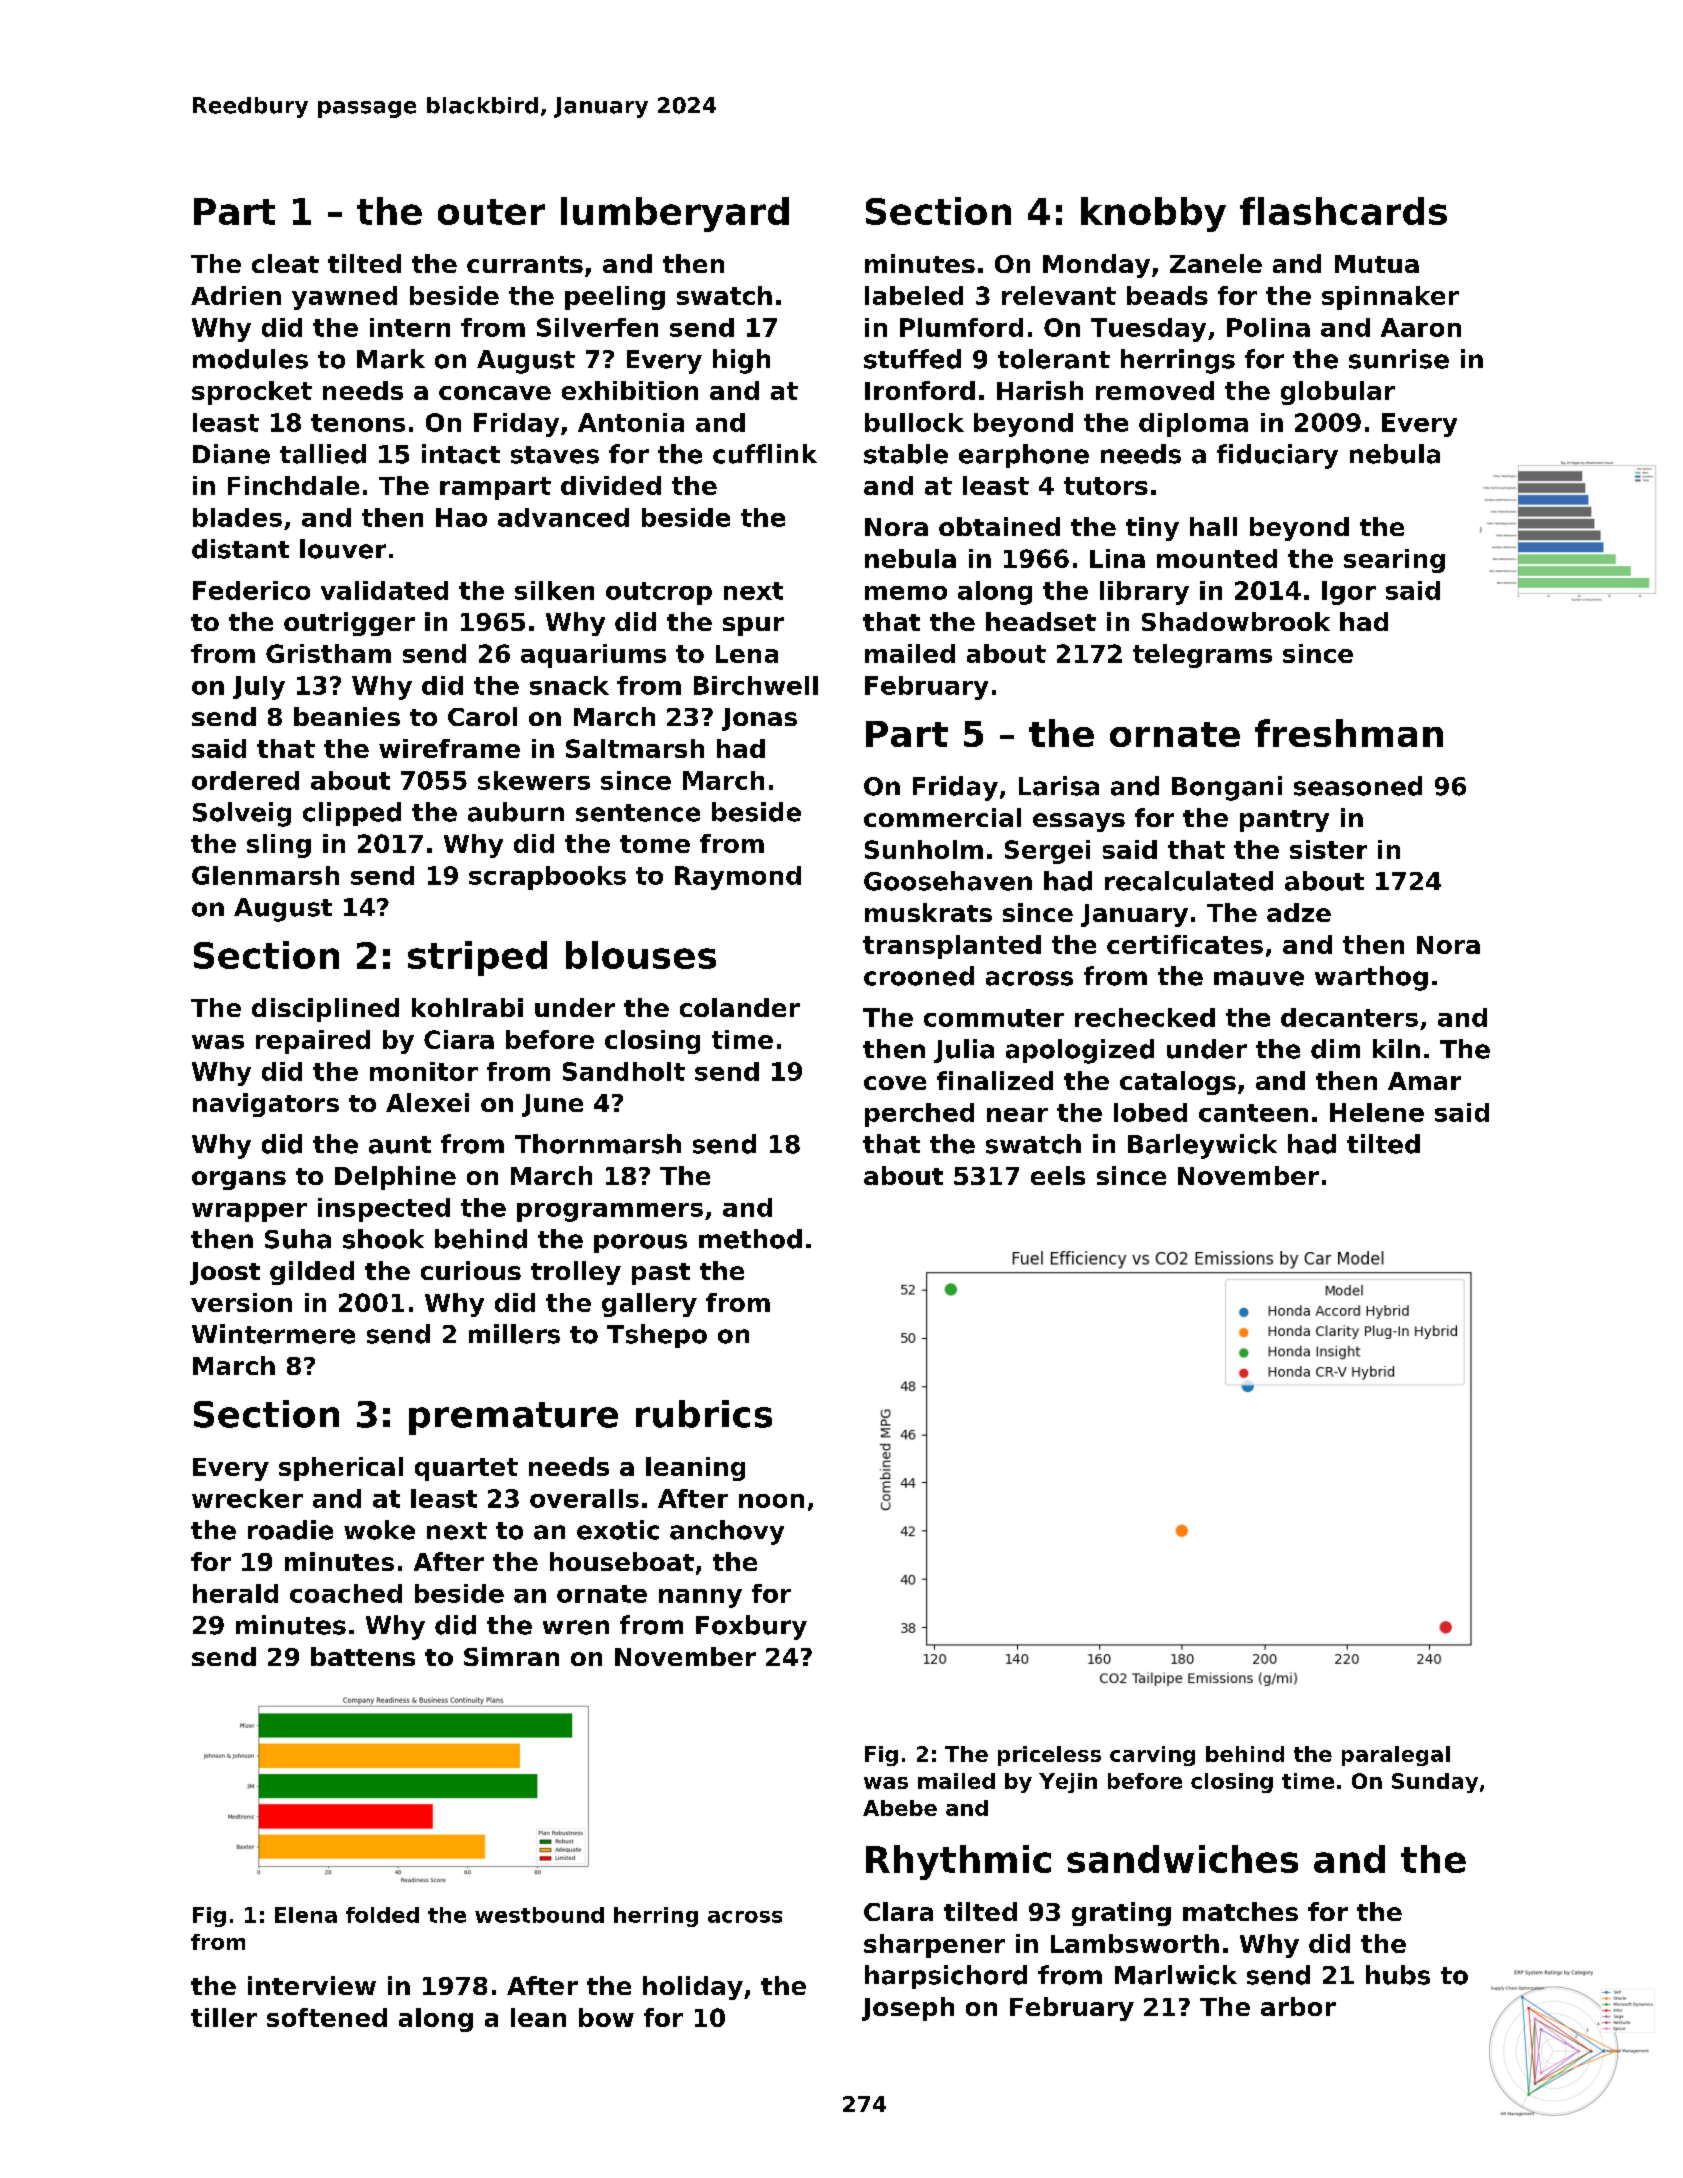 The image size is (1683, 2178). Describe the element at coordinates (279, 846) in the image. I see `sling` at that location.
